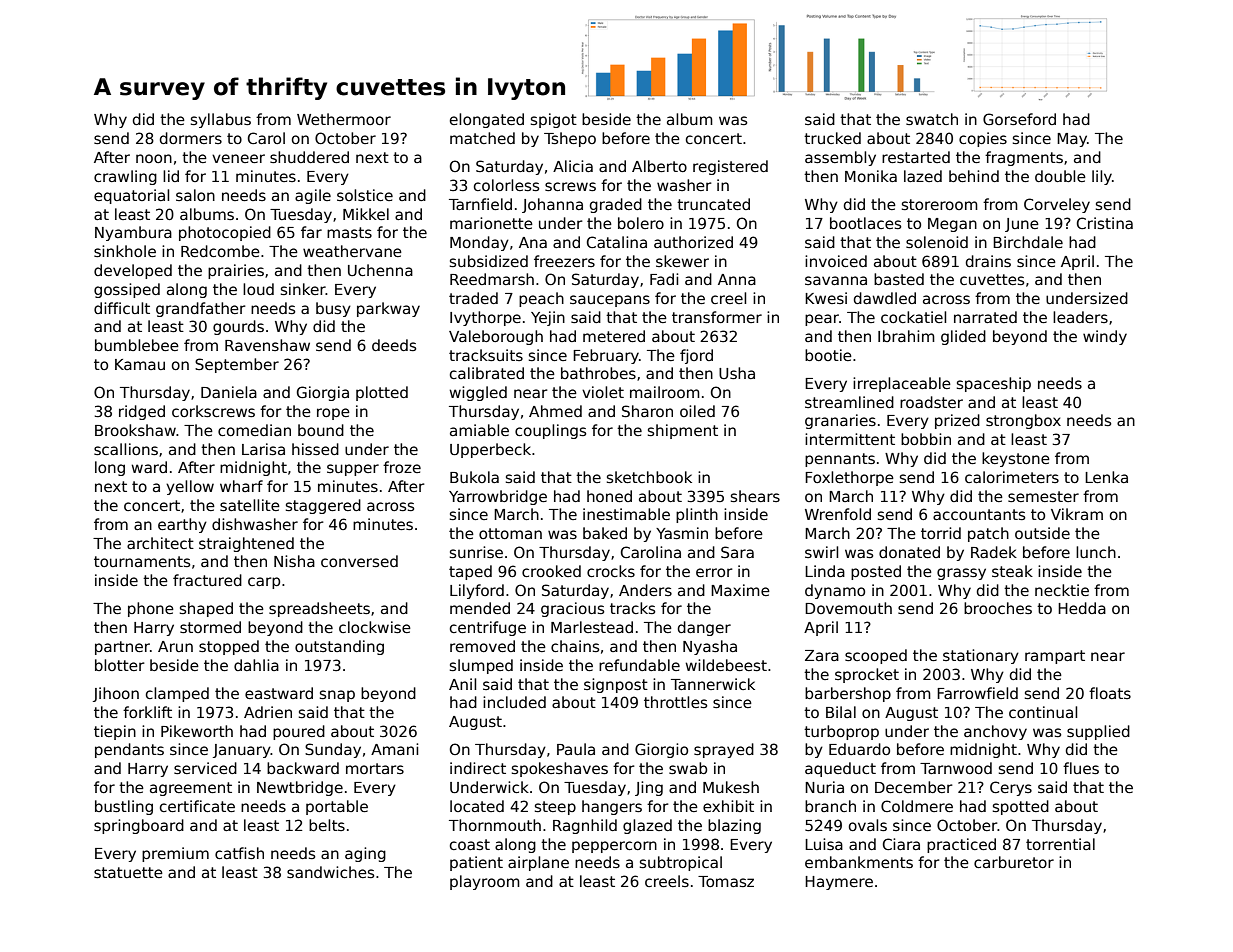 Image resolution: width=1233 pixels, height=952 pixels. I want to click on rampart, so click(1055, 657).
